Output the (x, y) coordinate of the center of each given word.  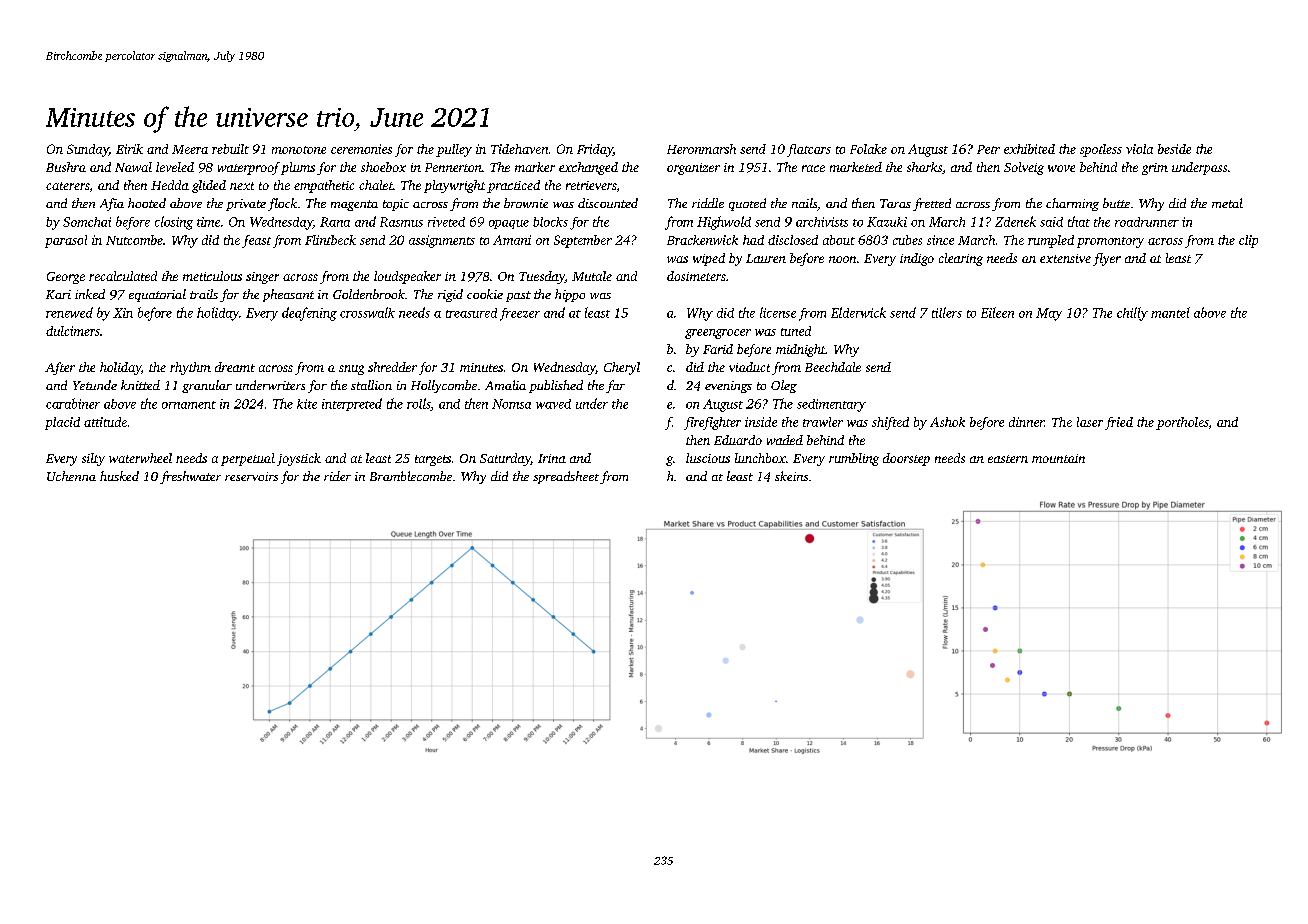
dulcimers (73, 331)
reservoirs (251, 476)
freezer (520, 314)
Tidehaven (519, 149)
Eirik (129, 149)
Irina (552, 458)
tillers (947, 312)
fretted (932, 204)
